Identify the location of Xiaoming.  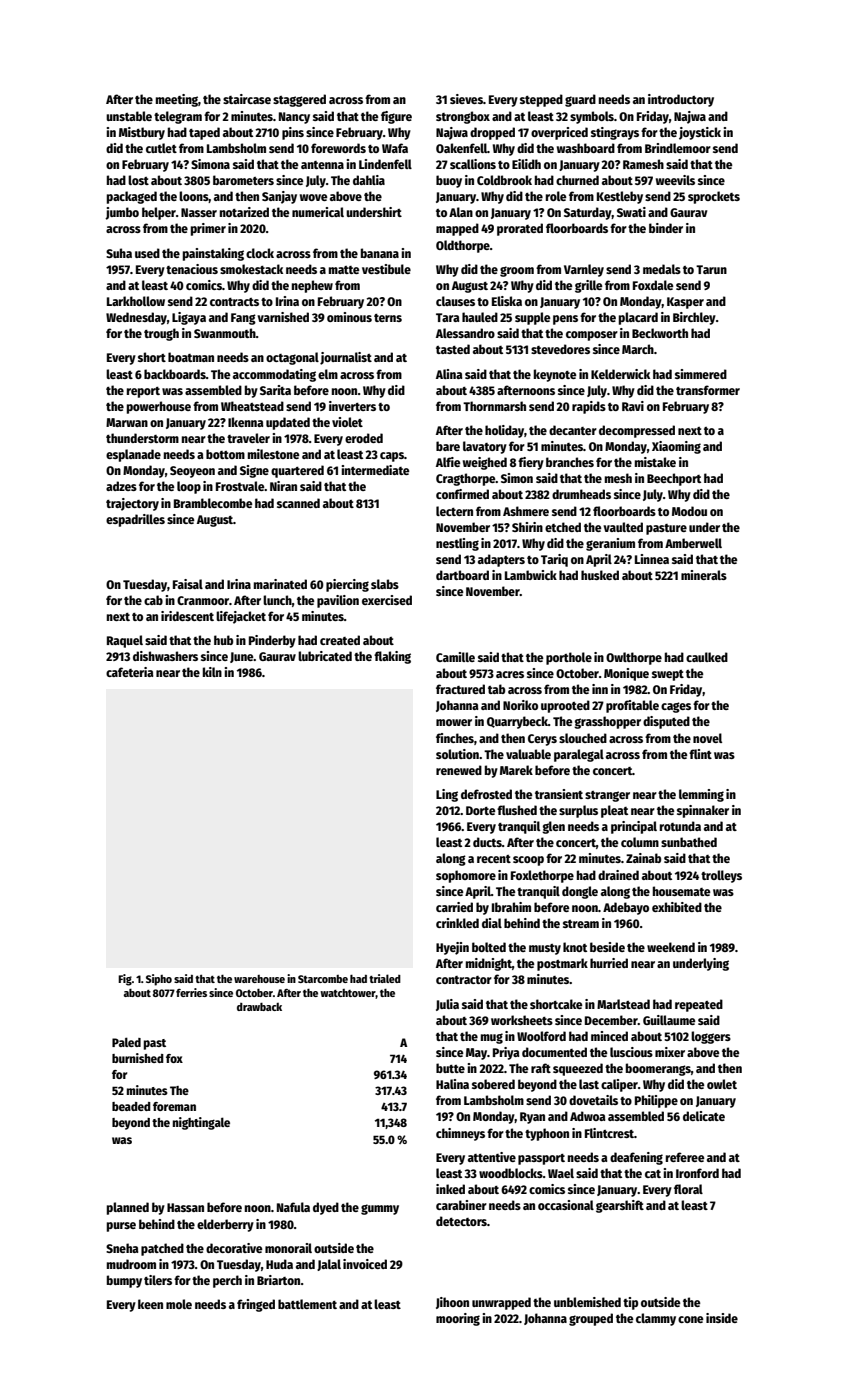
(676, 447).
